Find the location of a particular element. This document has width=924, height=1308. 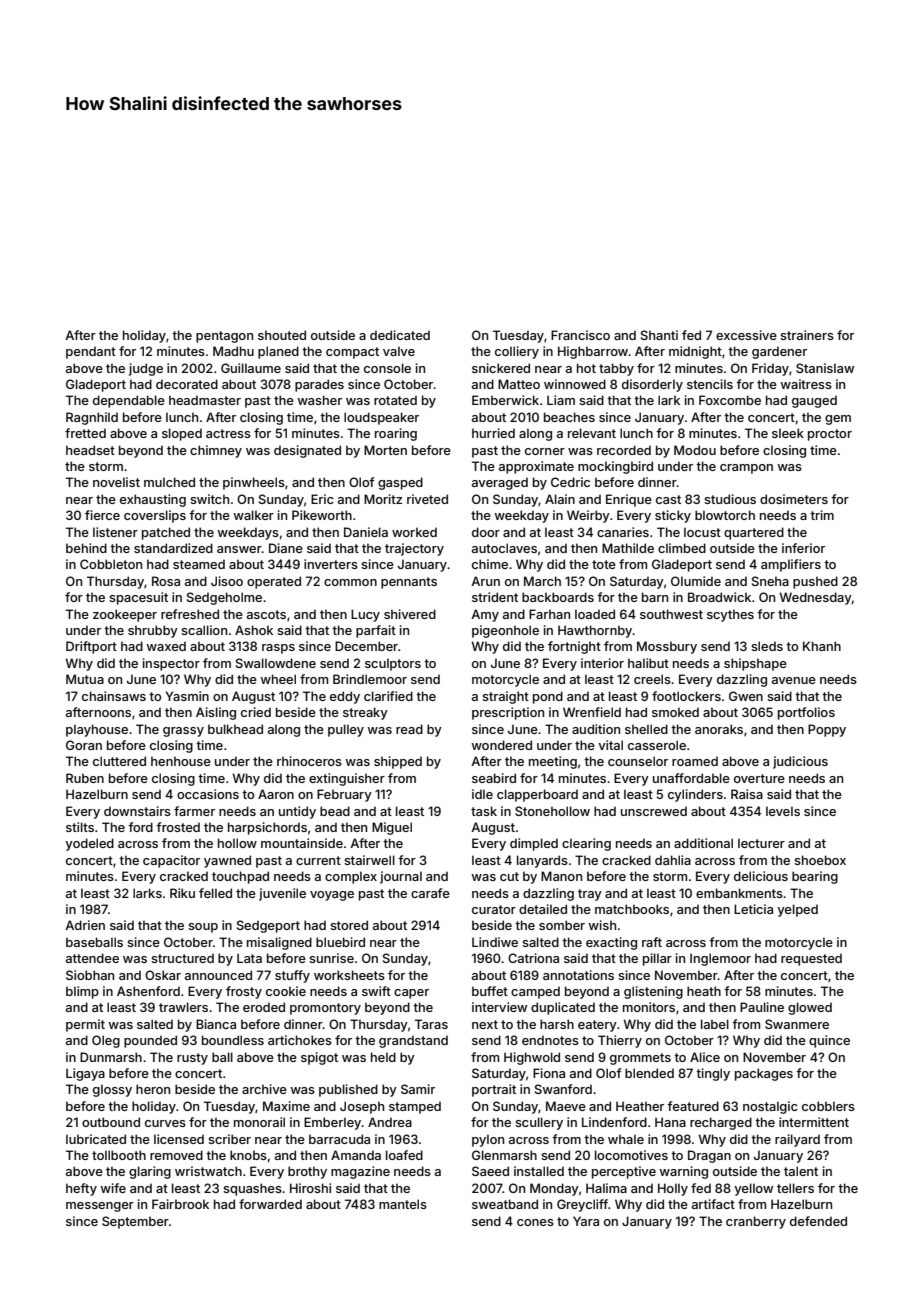

dedicated is located at coordinates (400, 335).
